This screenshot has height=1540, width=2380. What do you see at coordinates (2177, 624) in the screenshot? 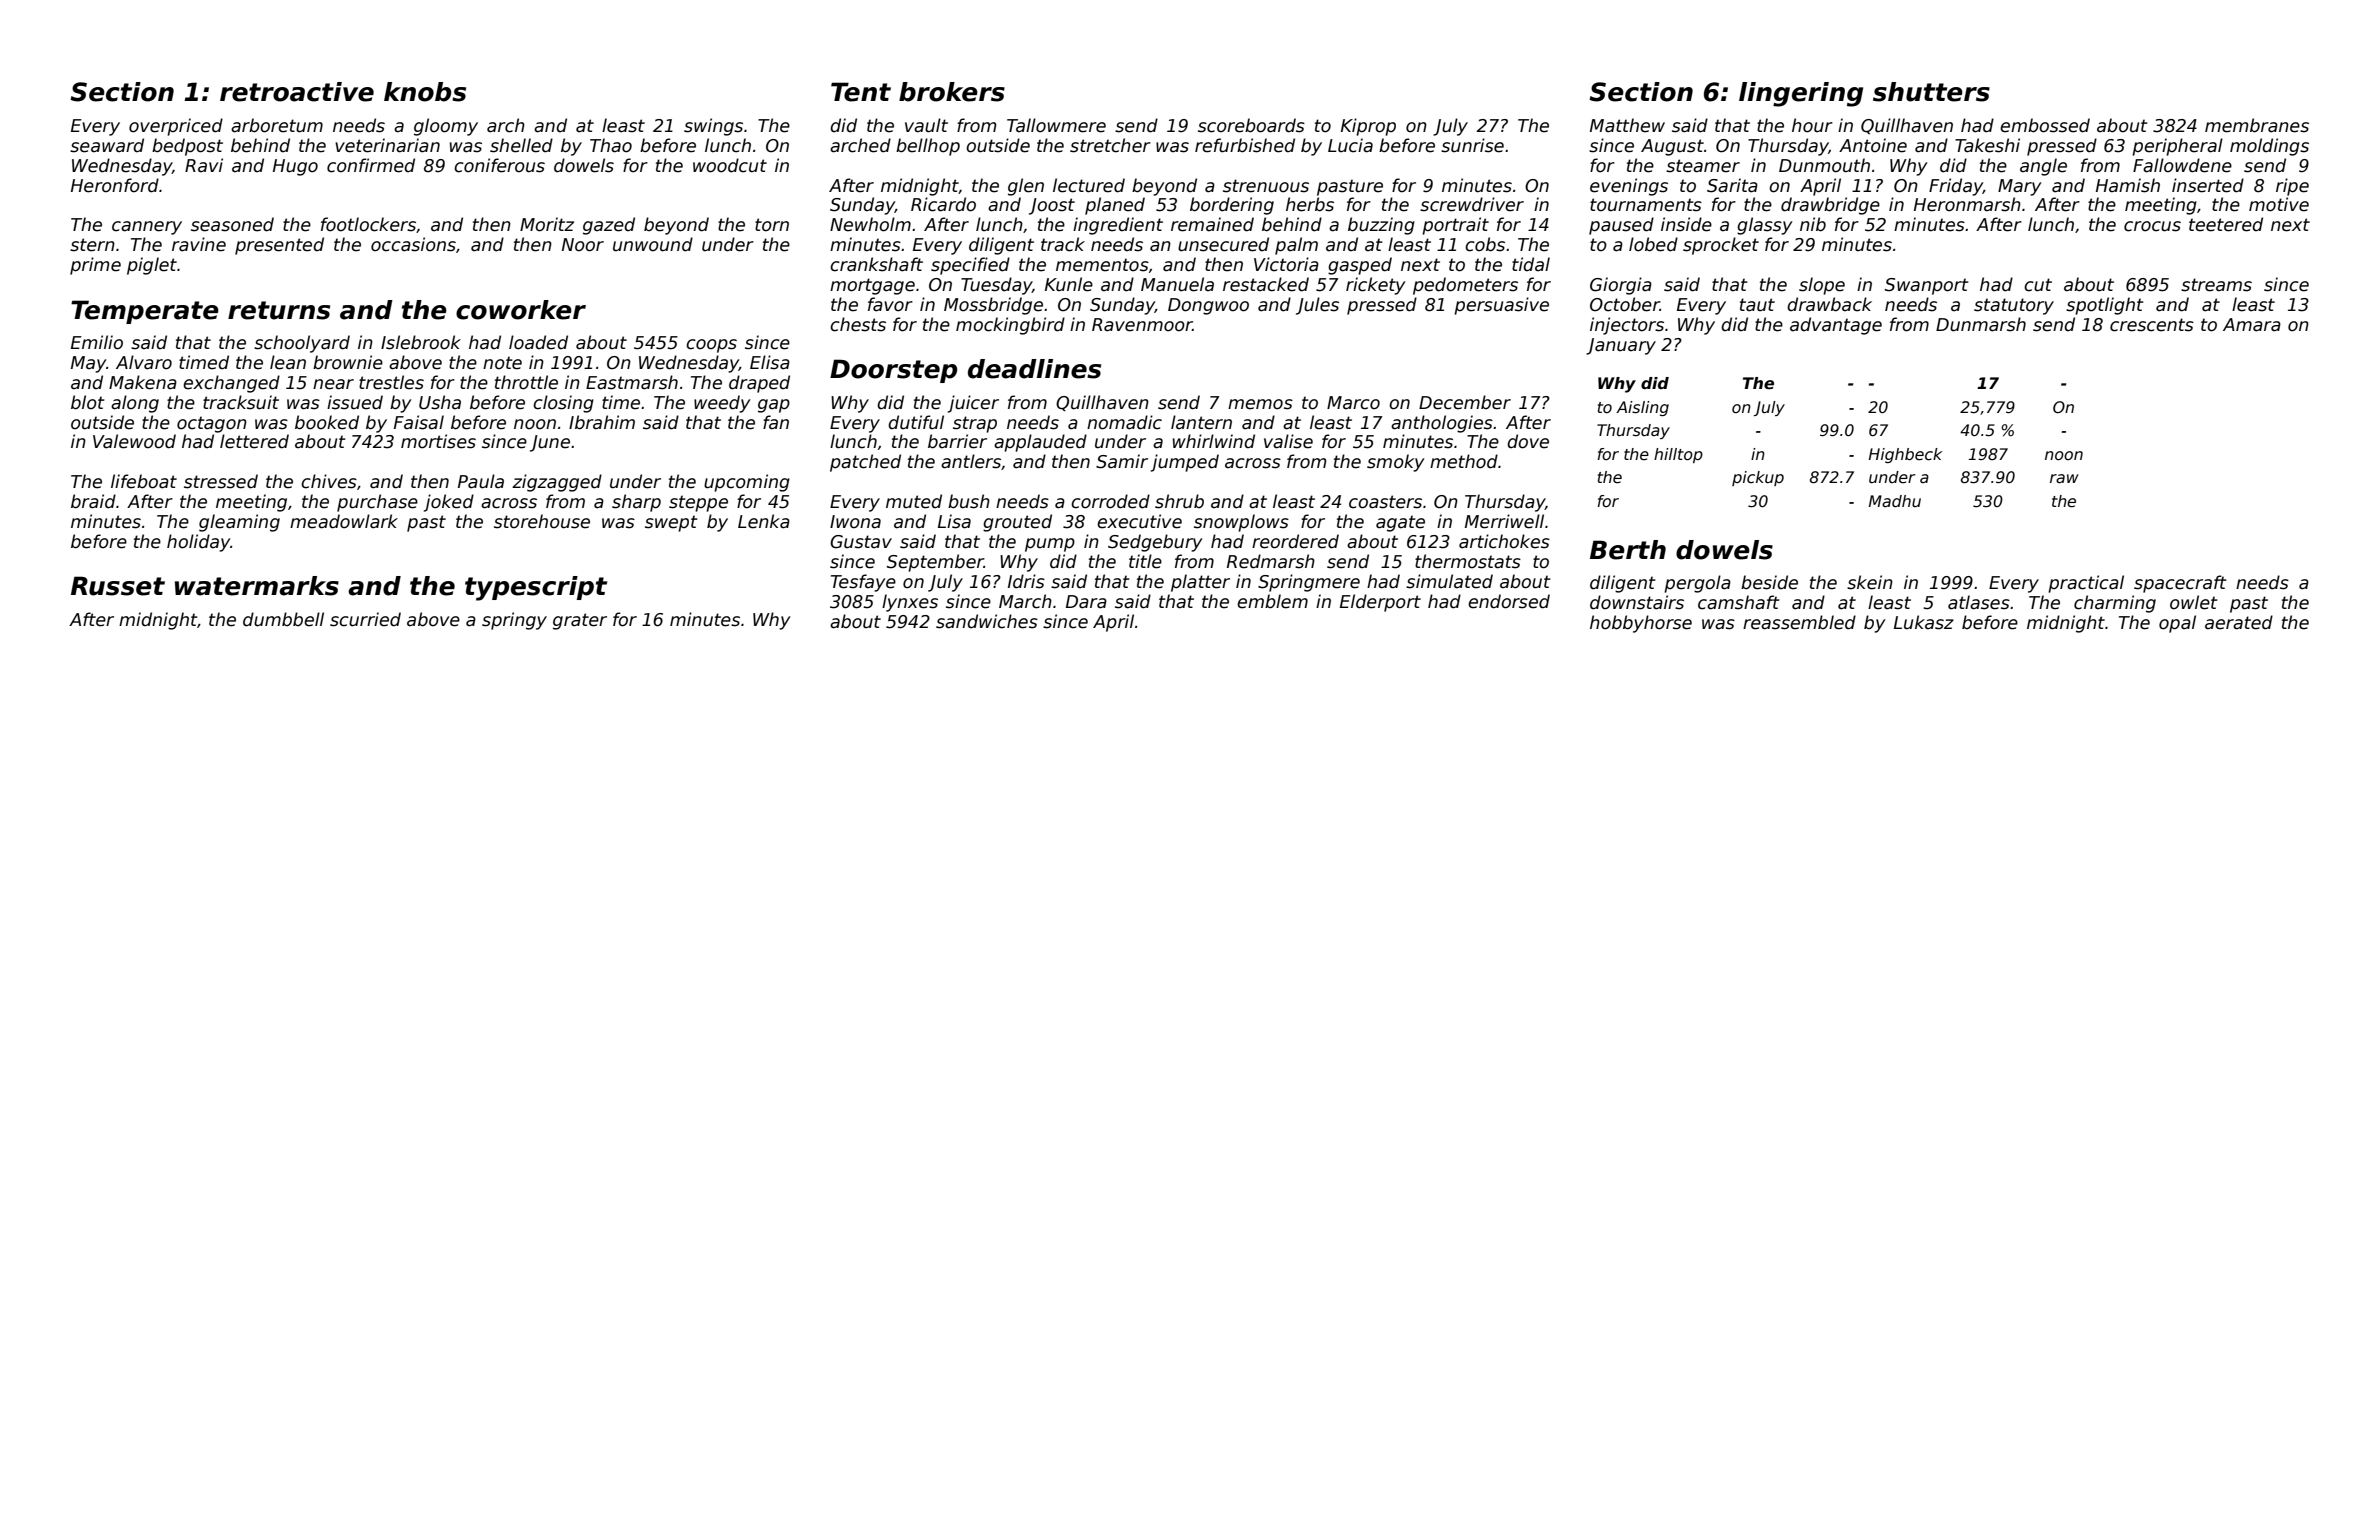
I see `opal` at bounding box center [2177, 624].
